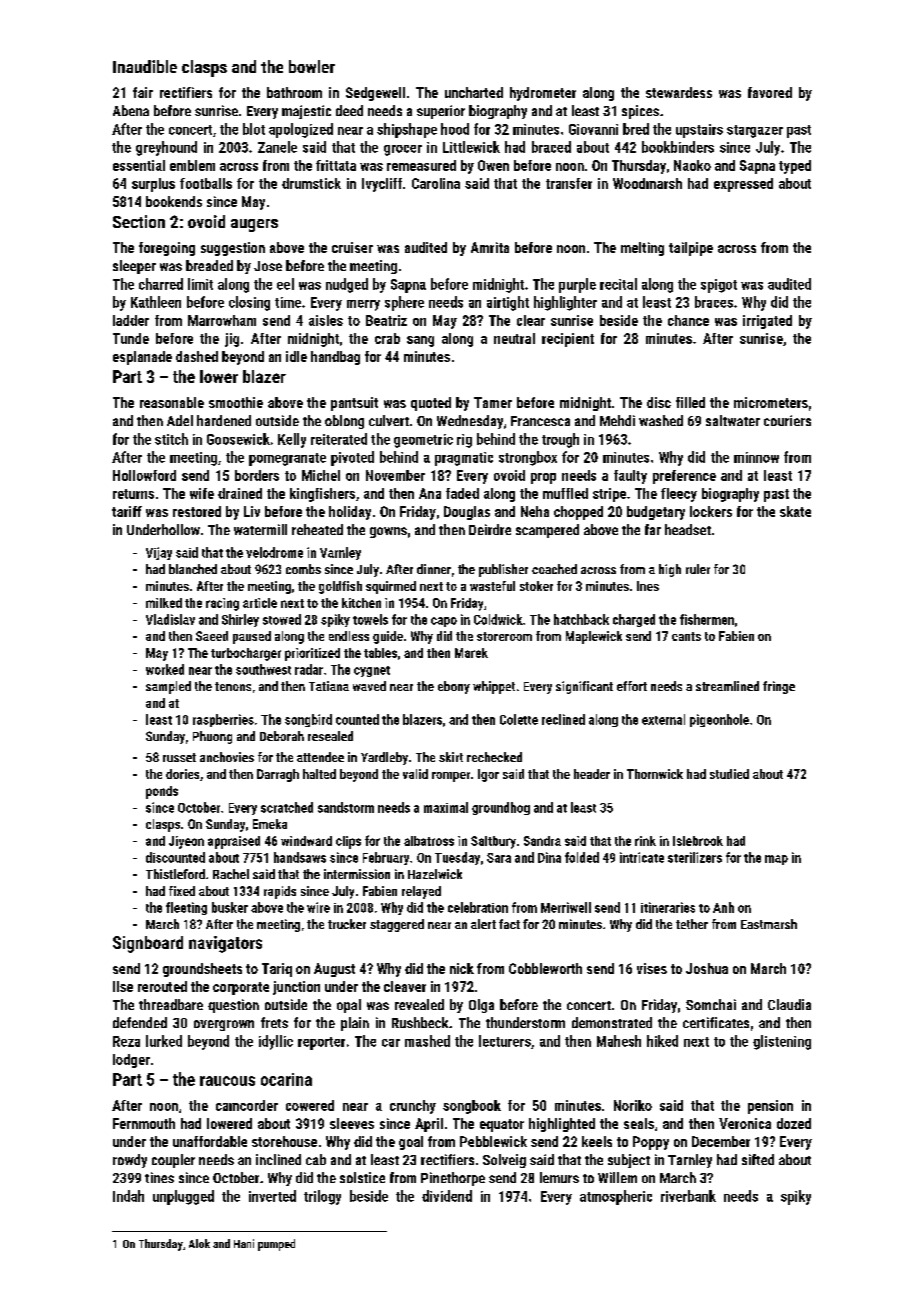 Image resolution: width=924 pixels, height=1308 pixels. What do you see at coordinates (499, 858) in the screenshot?
I see `Sara` at bounding box center [499, 858].
